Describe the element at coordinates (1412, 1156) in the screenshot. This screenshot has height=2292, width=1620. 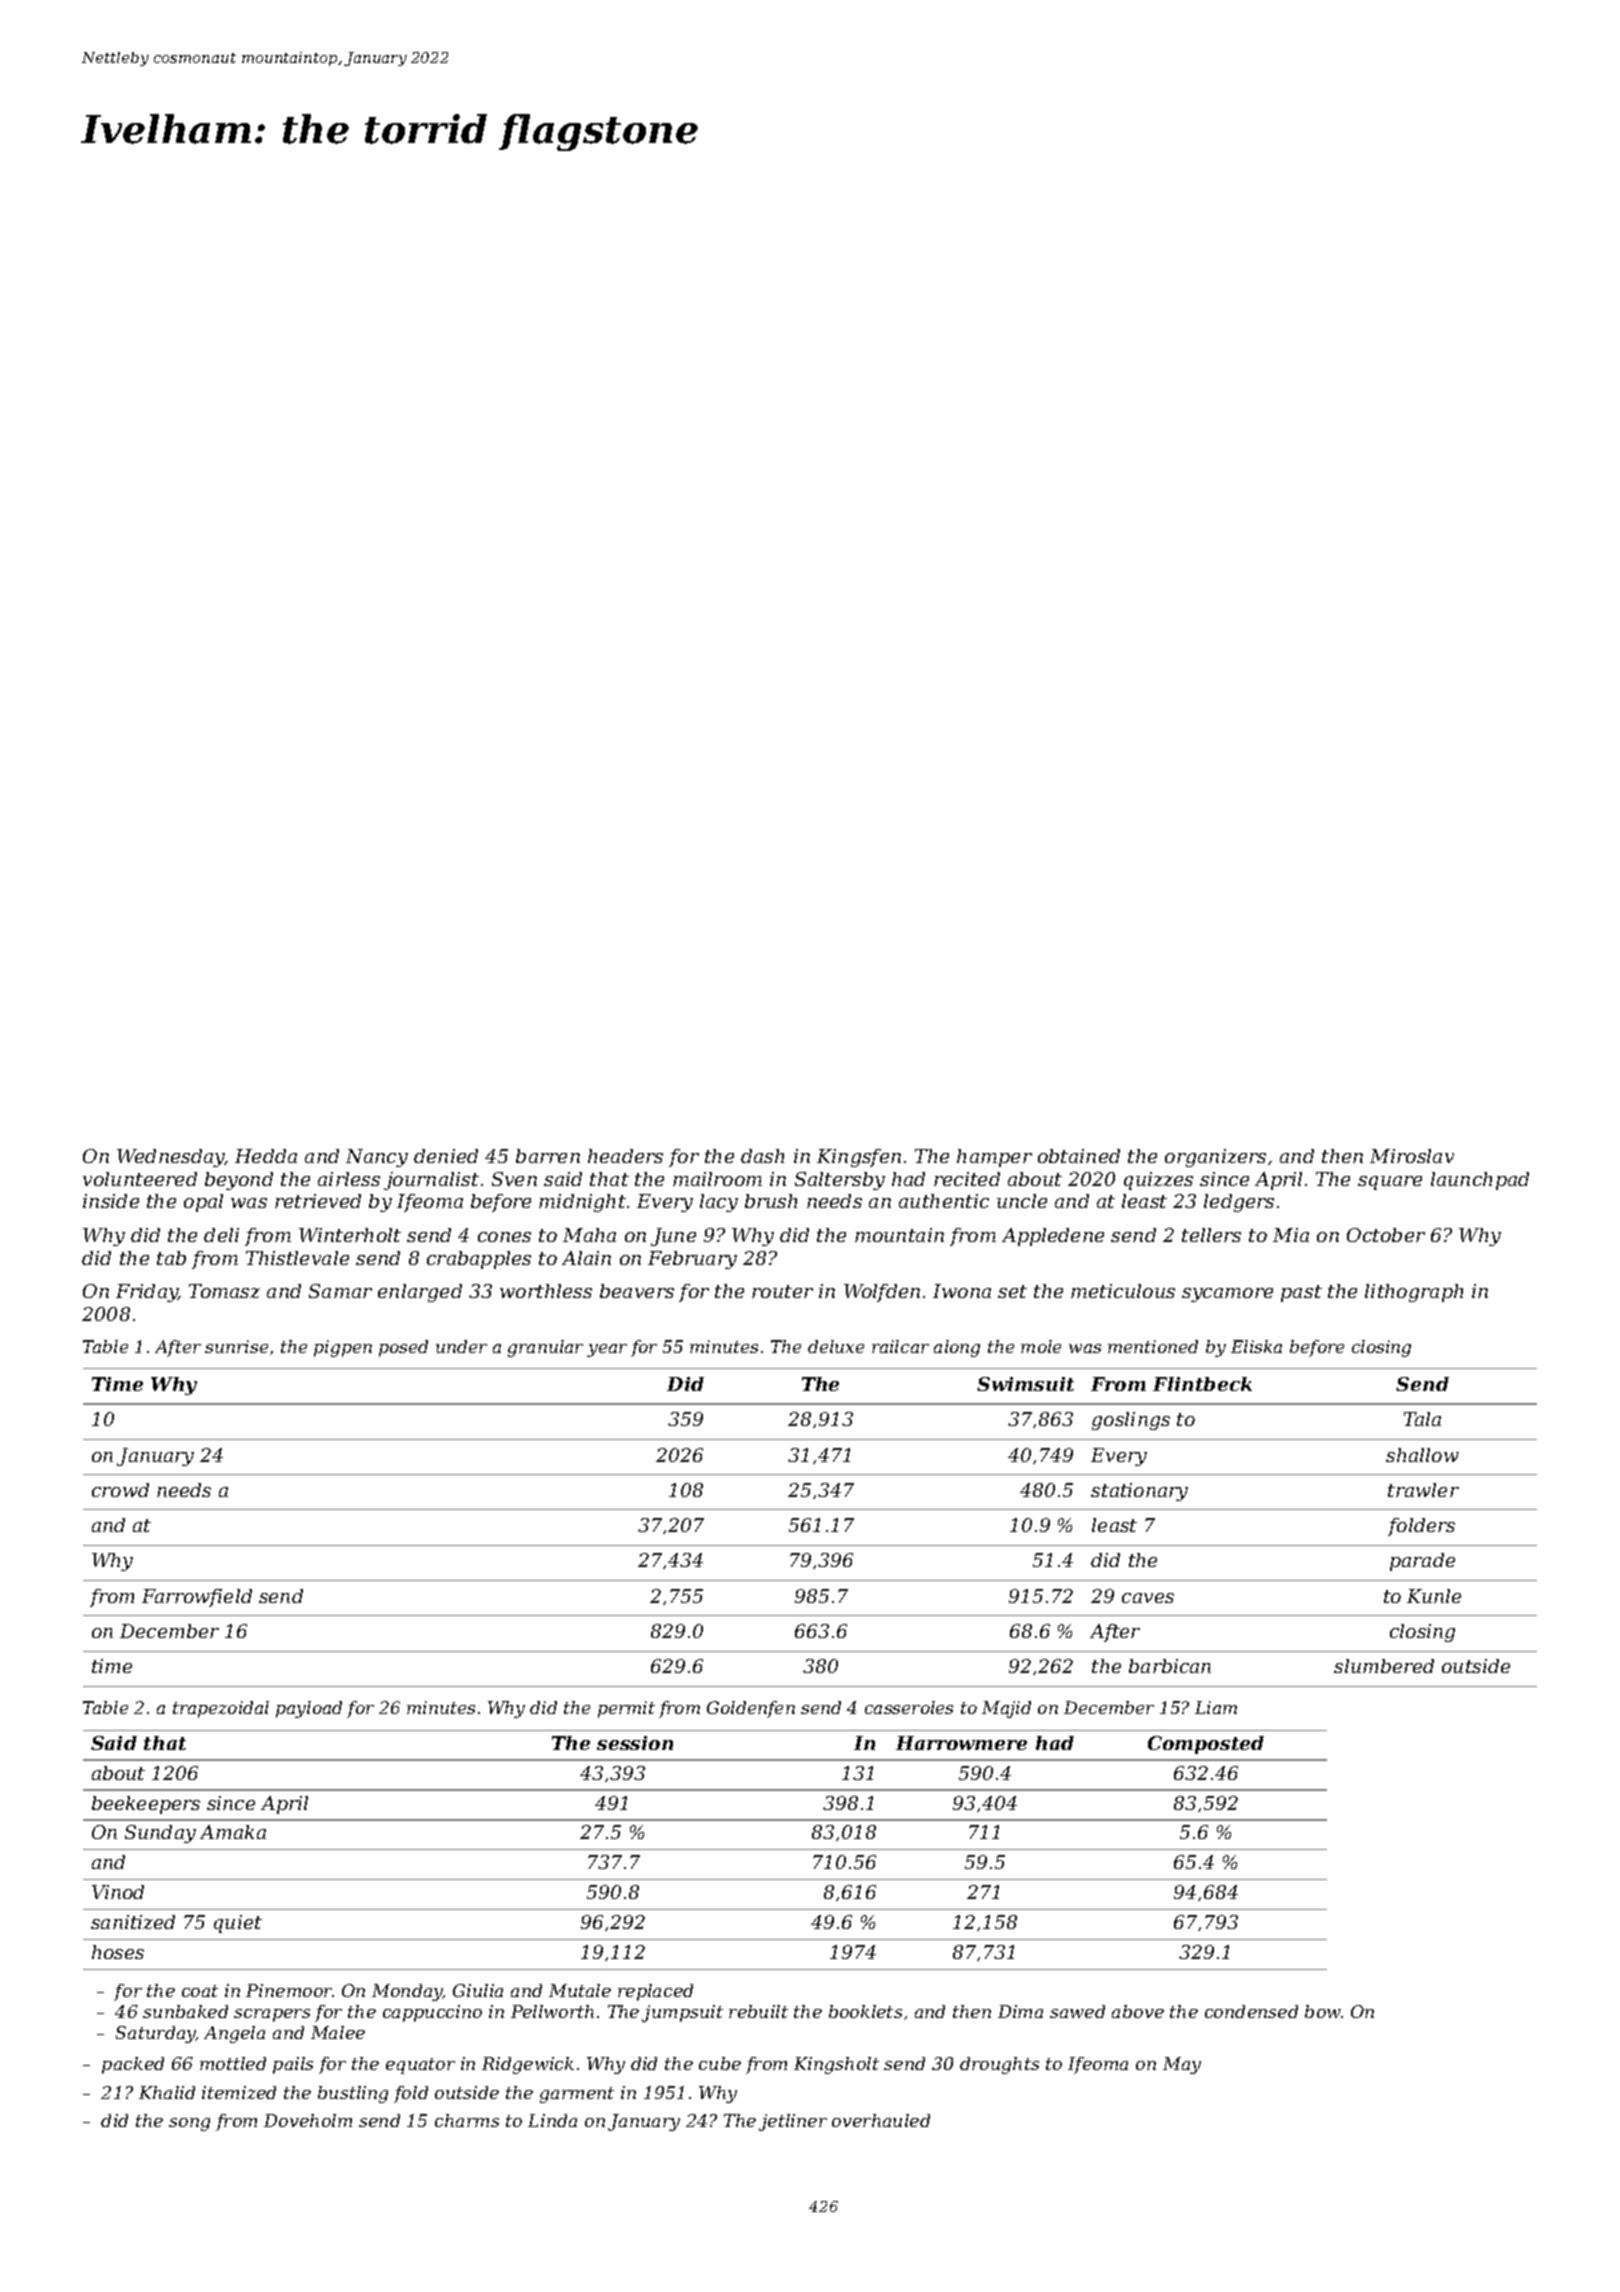
I see `Miroslav` at that location.
